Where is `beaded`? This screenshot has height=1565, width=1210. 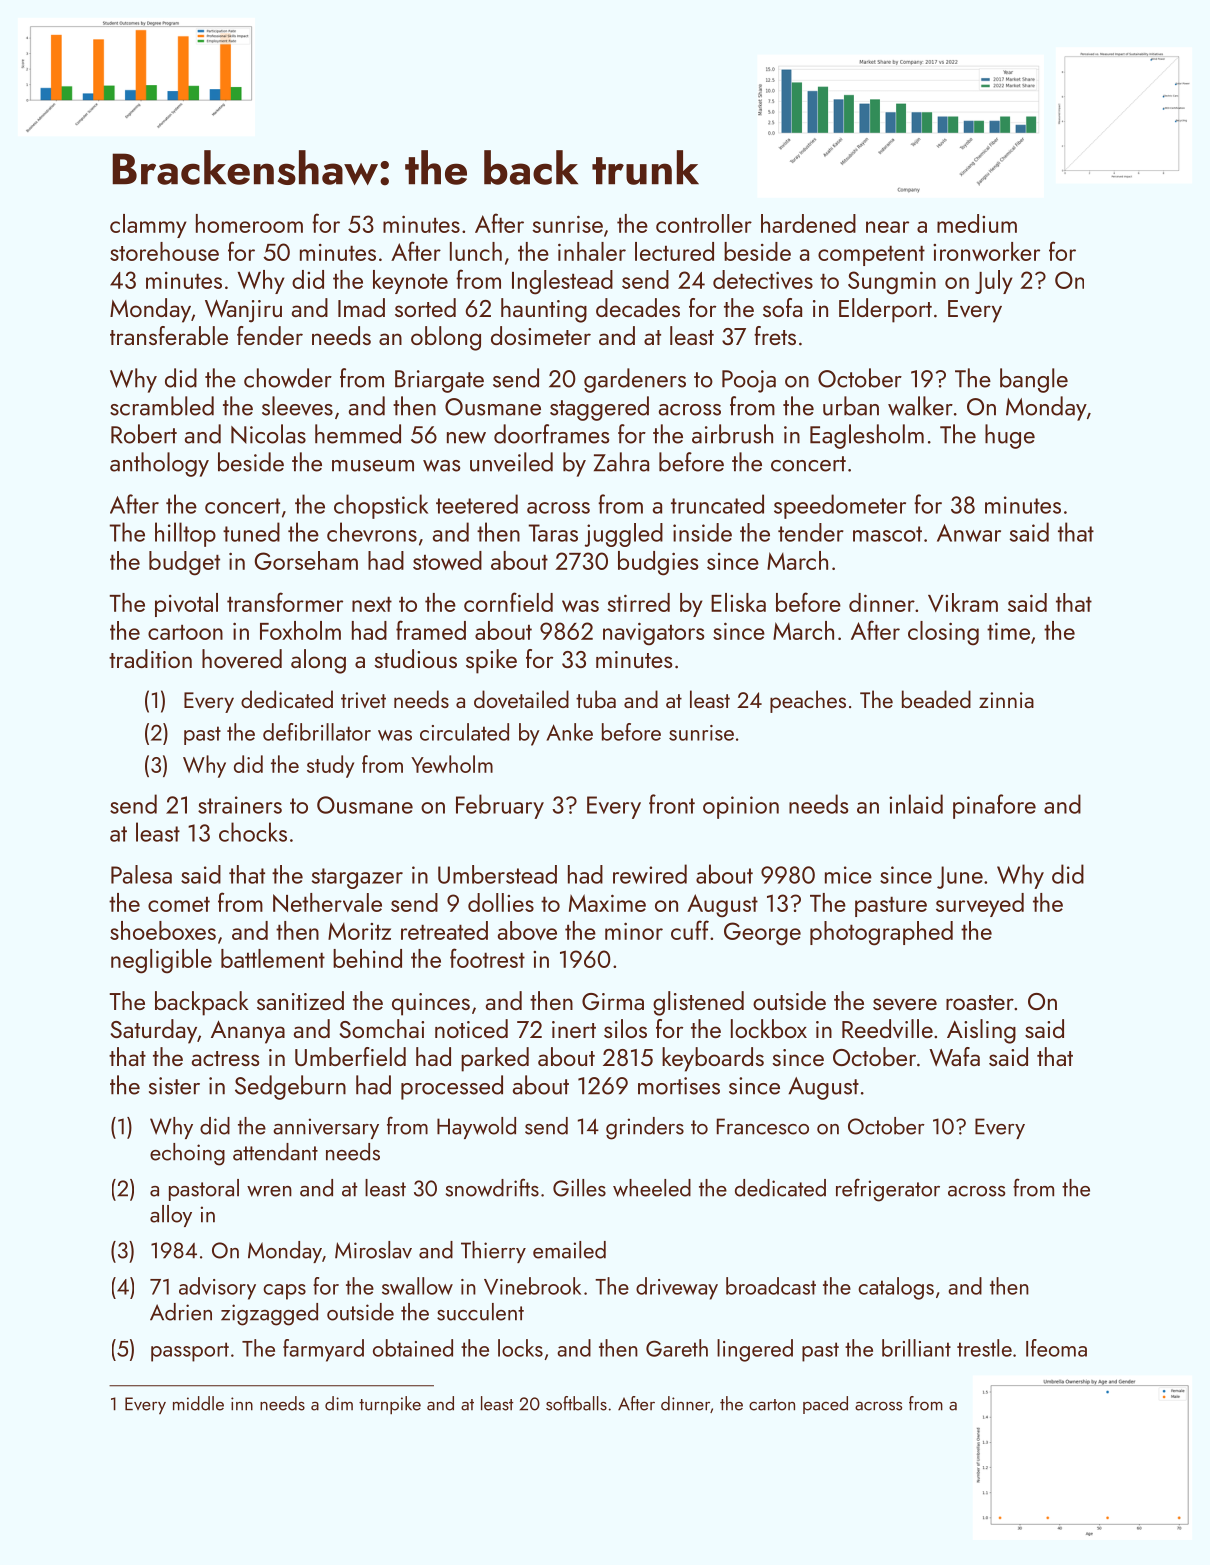 beaded is located at coordinates (936, 699).
